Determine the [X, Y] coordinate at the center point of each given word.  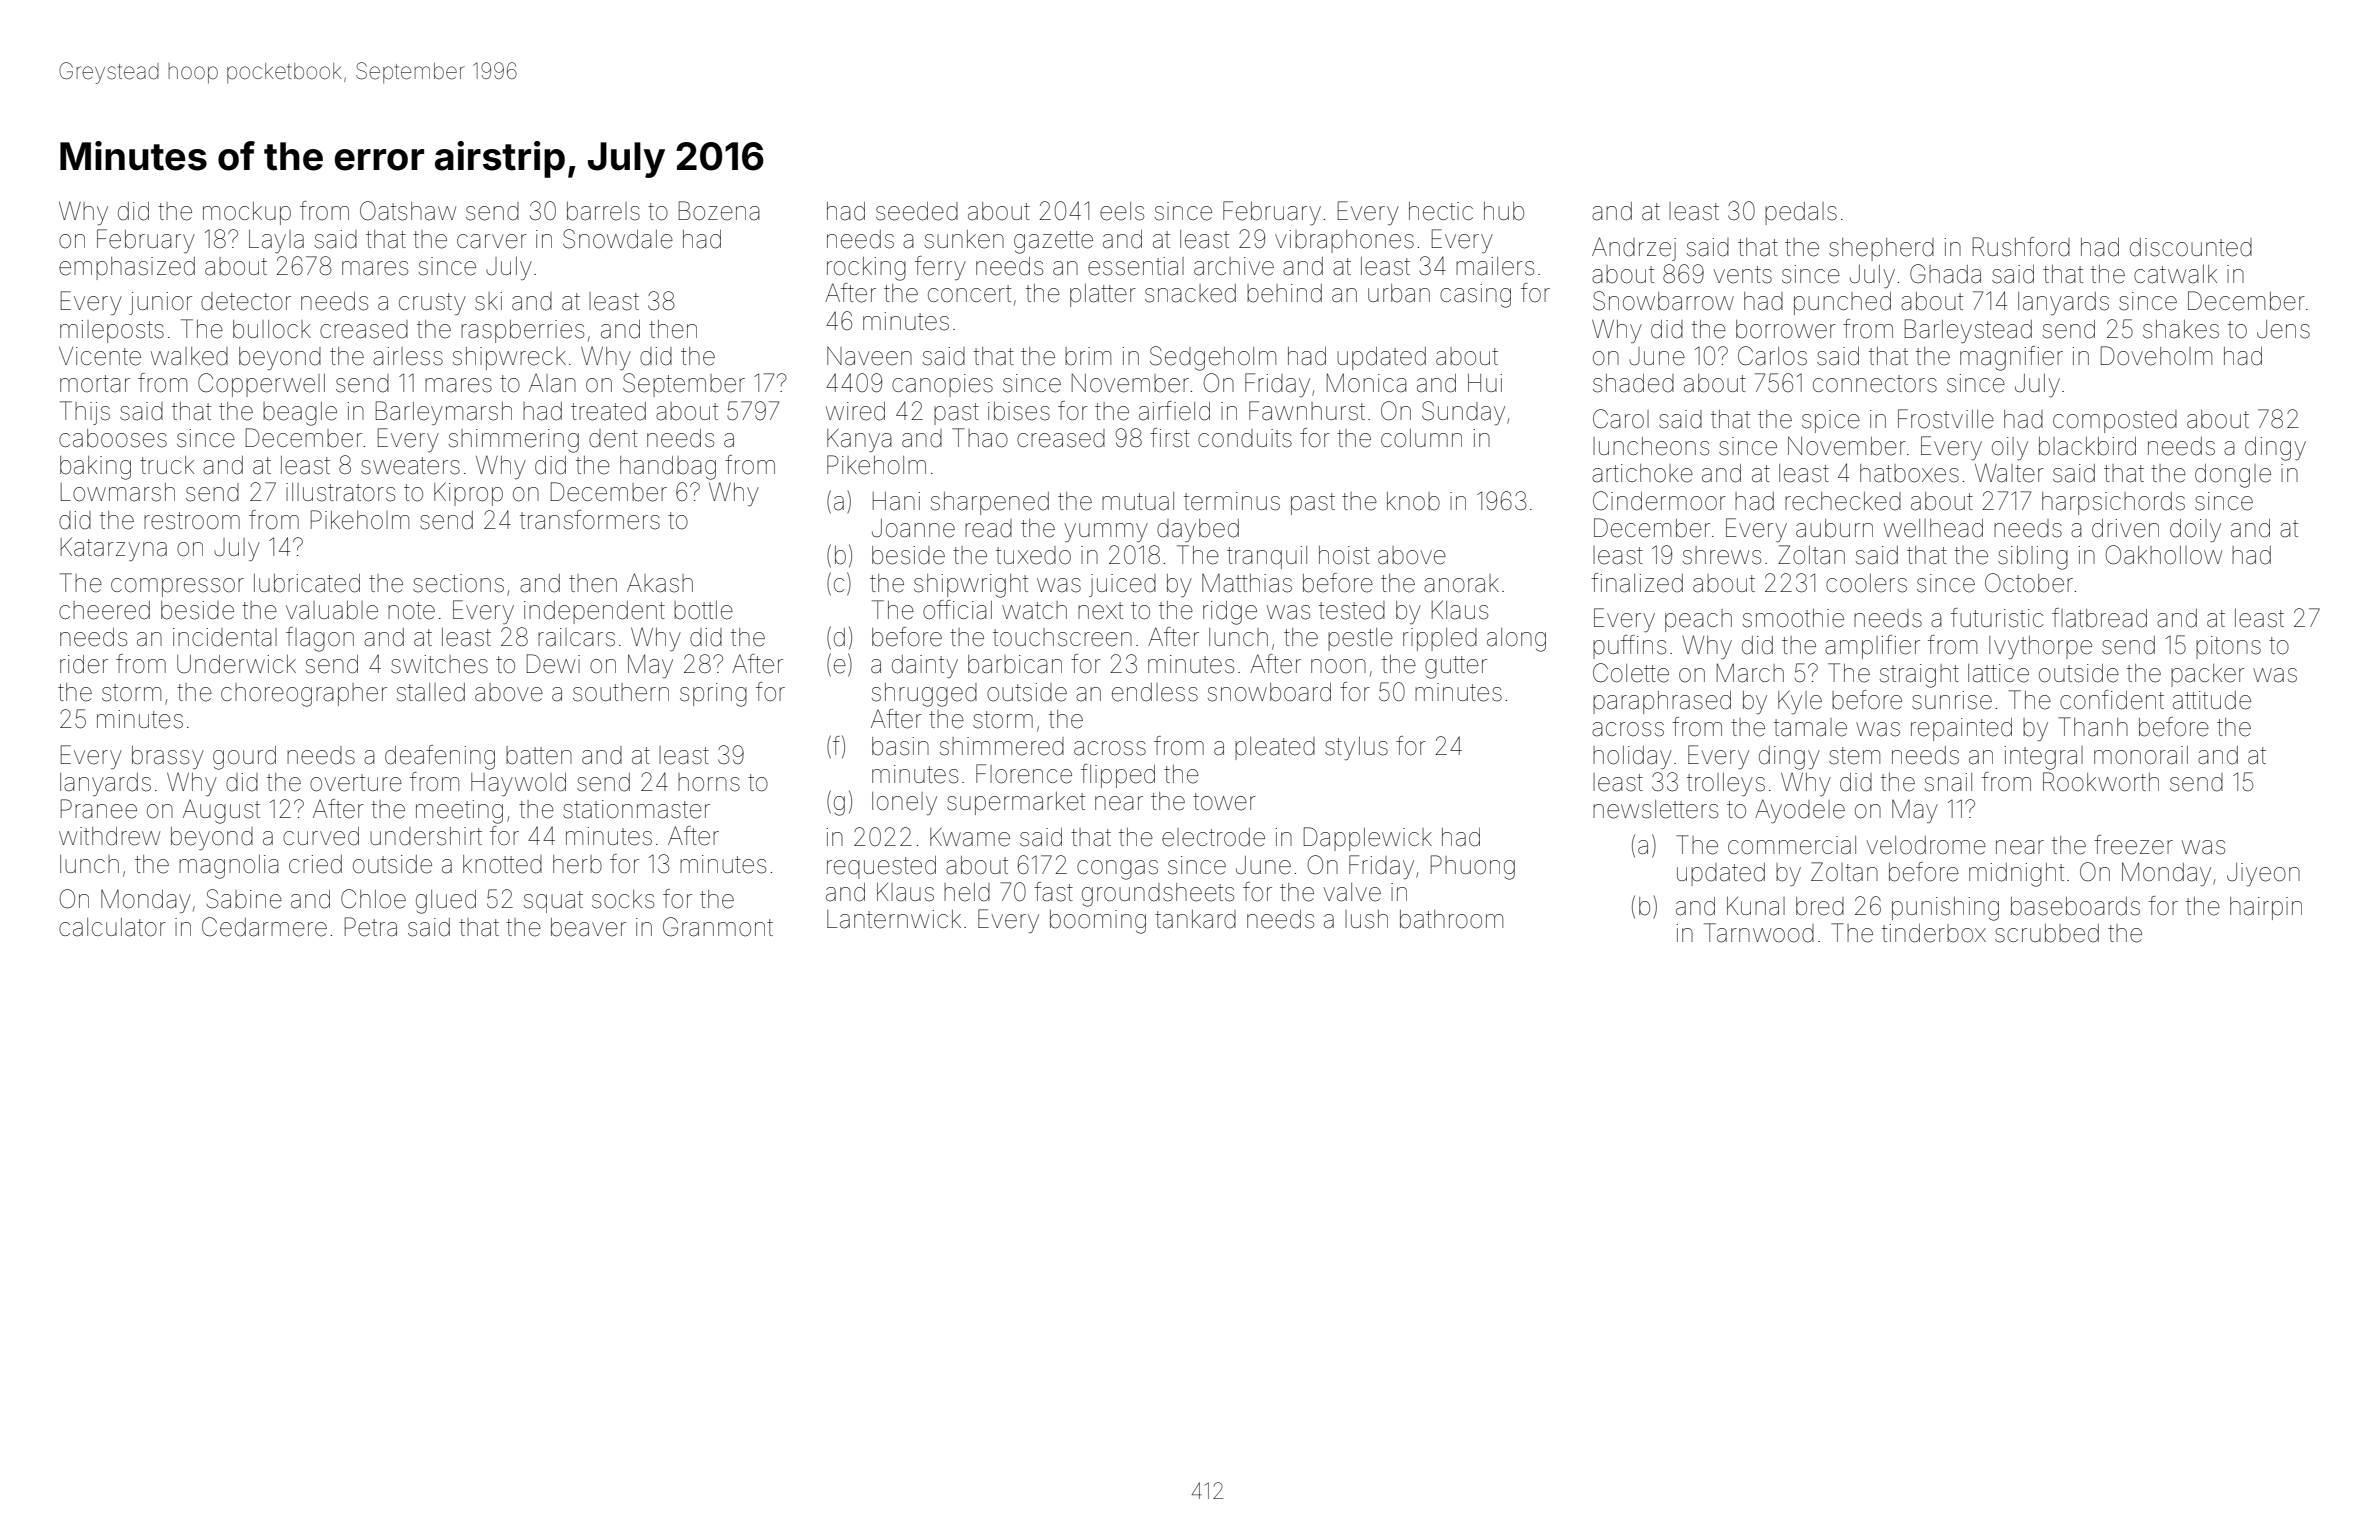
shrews [1722, 555]
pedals [1801, 213]
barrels [603, 211]
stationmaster [636, 809]
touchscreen [1062, 637]
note [411, 611]
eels [1122, 211]
